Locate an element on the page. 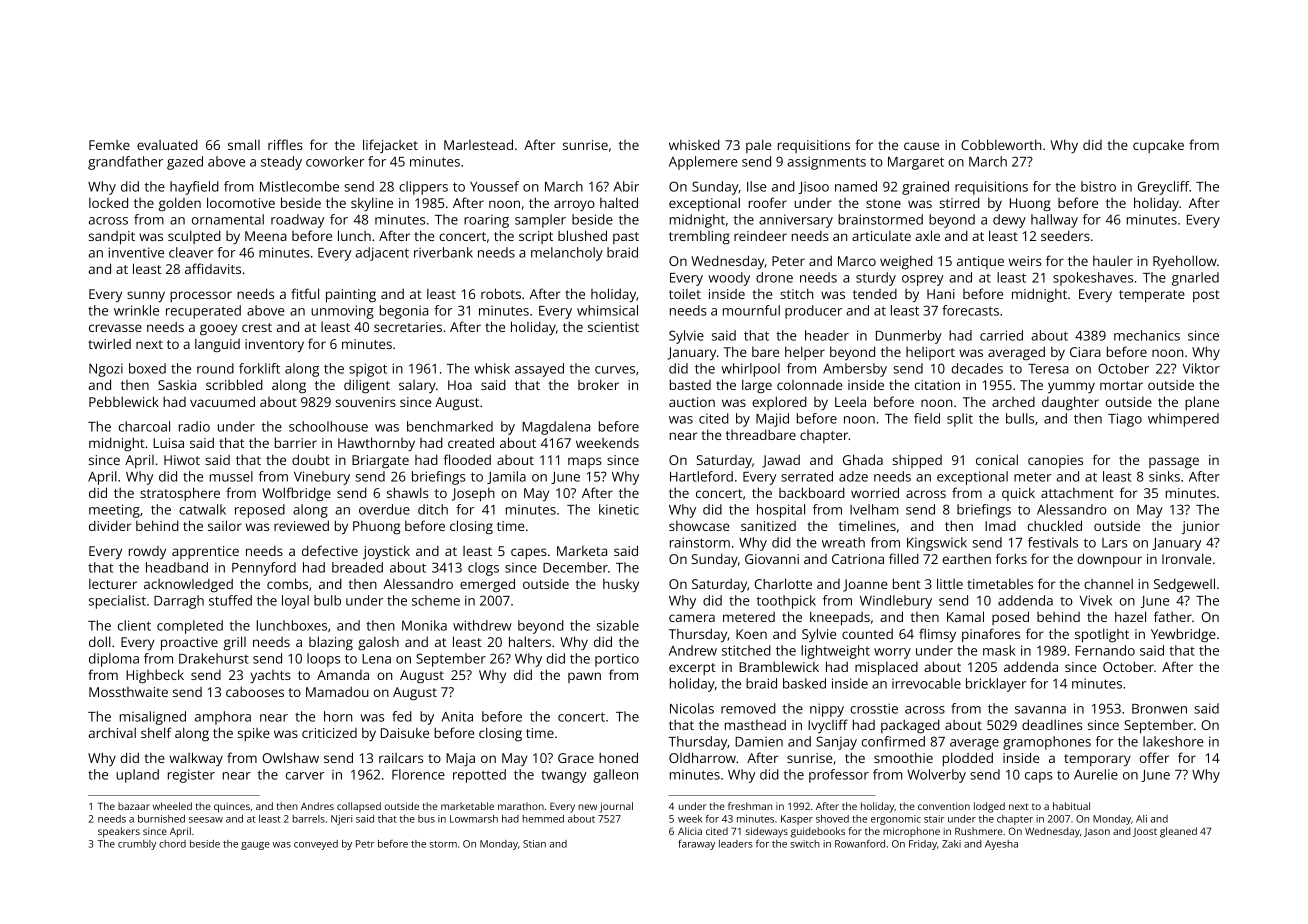  inventory is located at coordinates (274, 346).
